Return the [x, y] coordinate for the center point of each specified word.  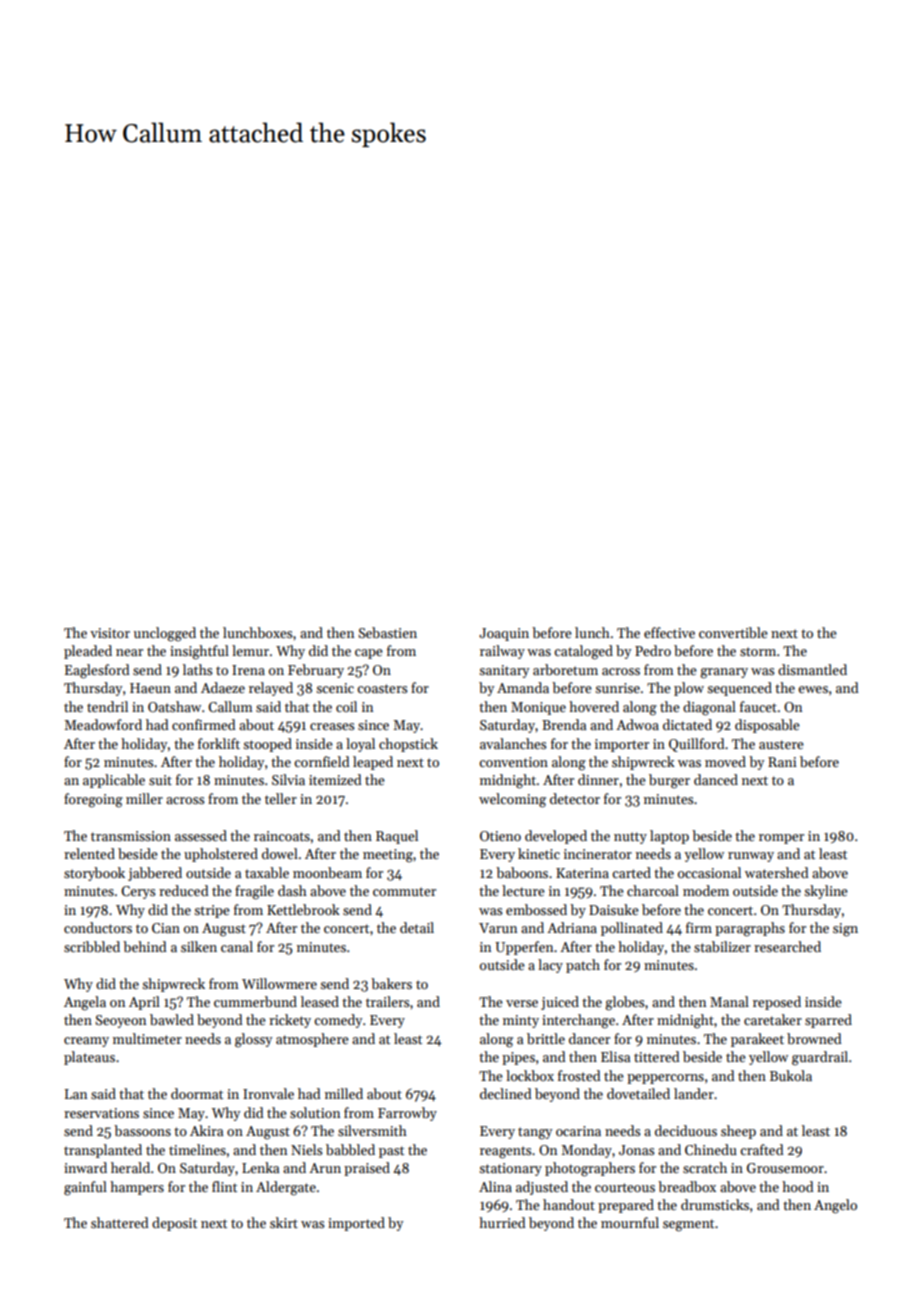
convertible [733, 632]
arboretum [565, 669]
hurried [502, 1222]
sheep [738, 1132]
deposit [174, 1224]
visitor [110, 633]
